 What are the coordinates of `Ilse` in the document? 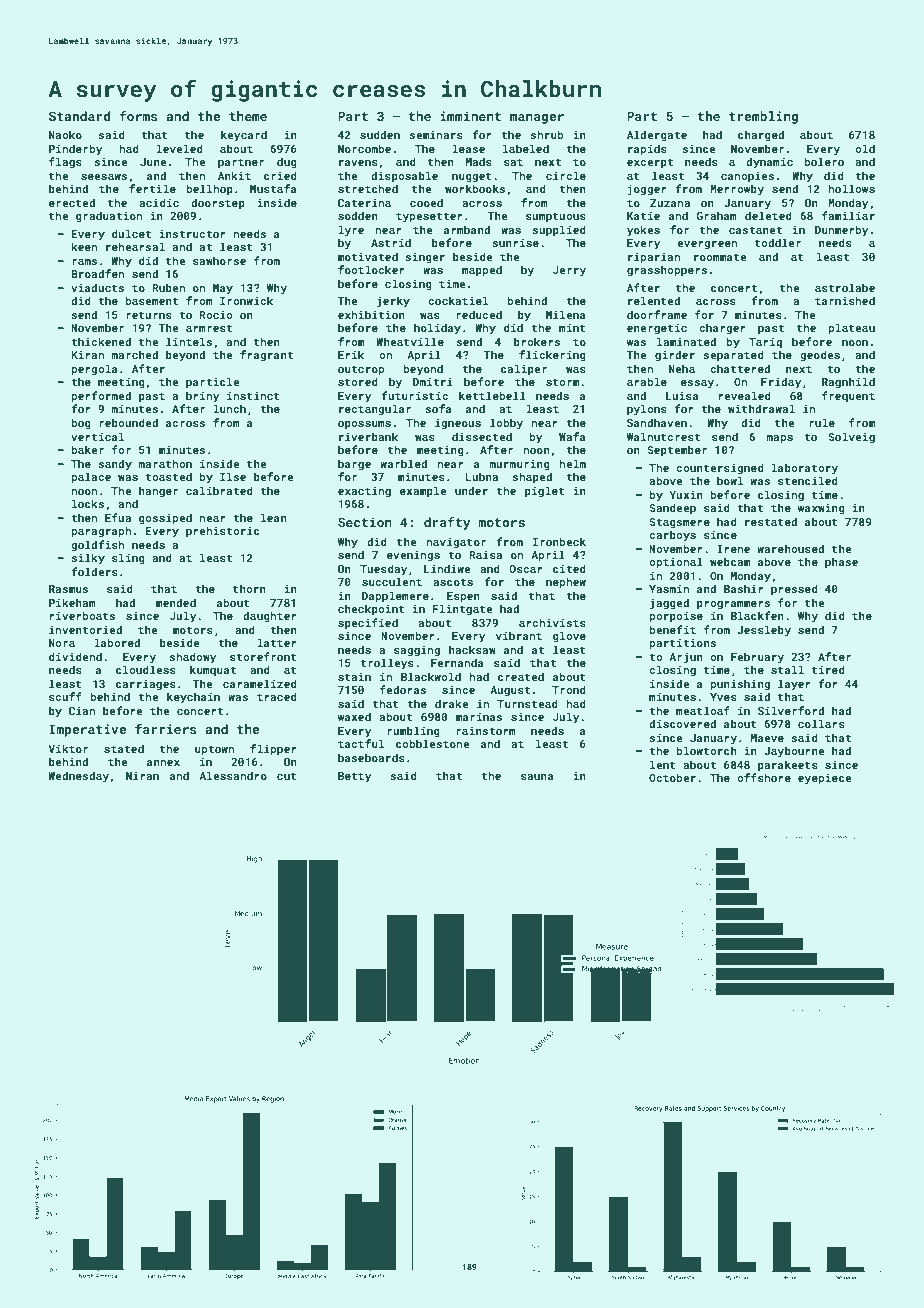 It's located at (233, 476).
